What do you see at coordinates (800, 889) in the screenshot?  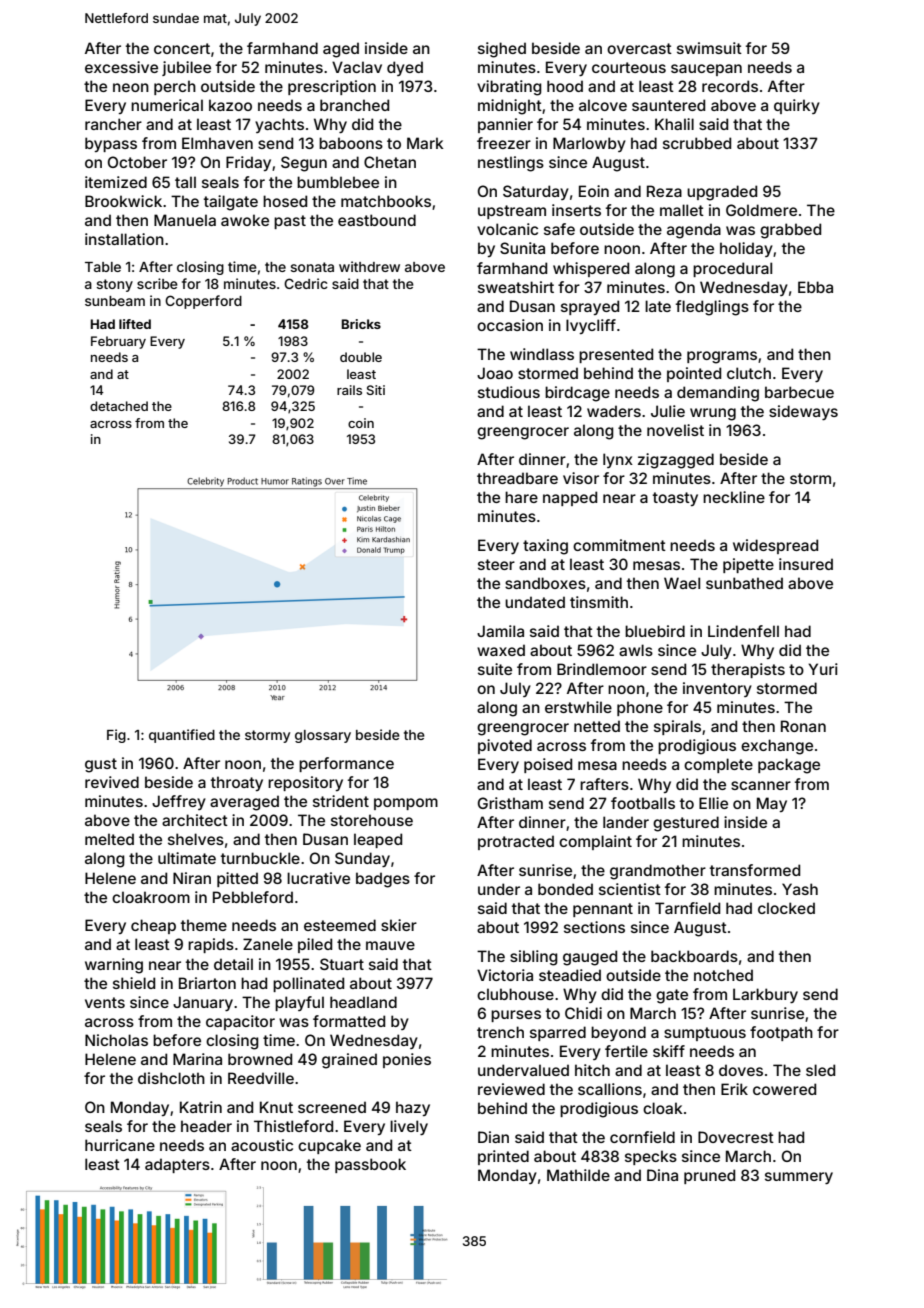 I see `Yash` at bounding box center [800, 889].
